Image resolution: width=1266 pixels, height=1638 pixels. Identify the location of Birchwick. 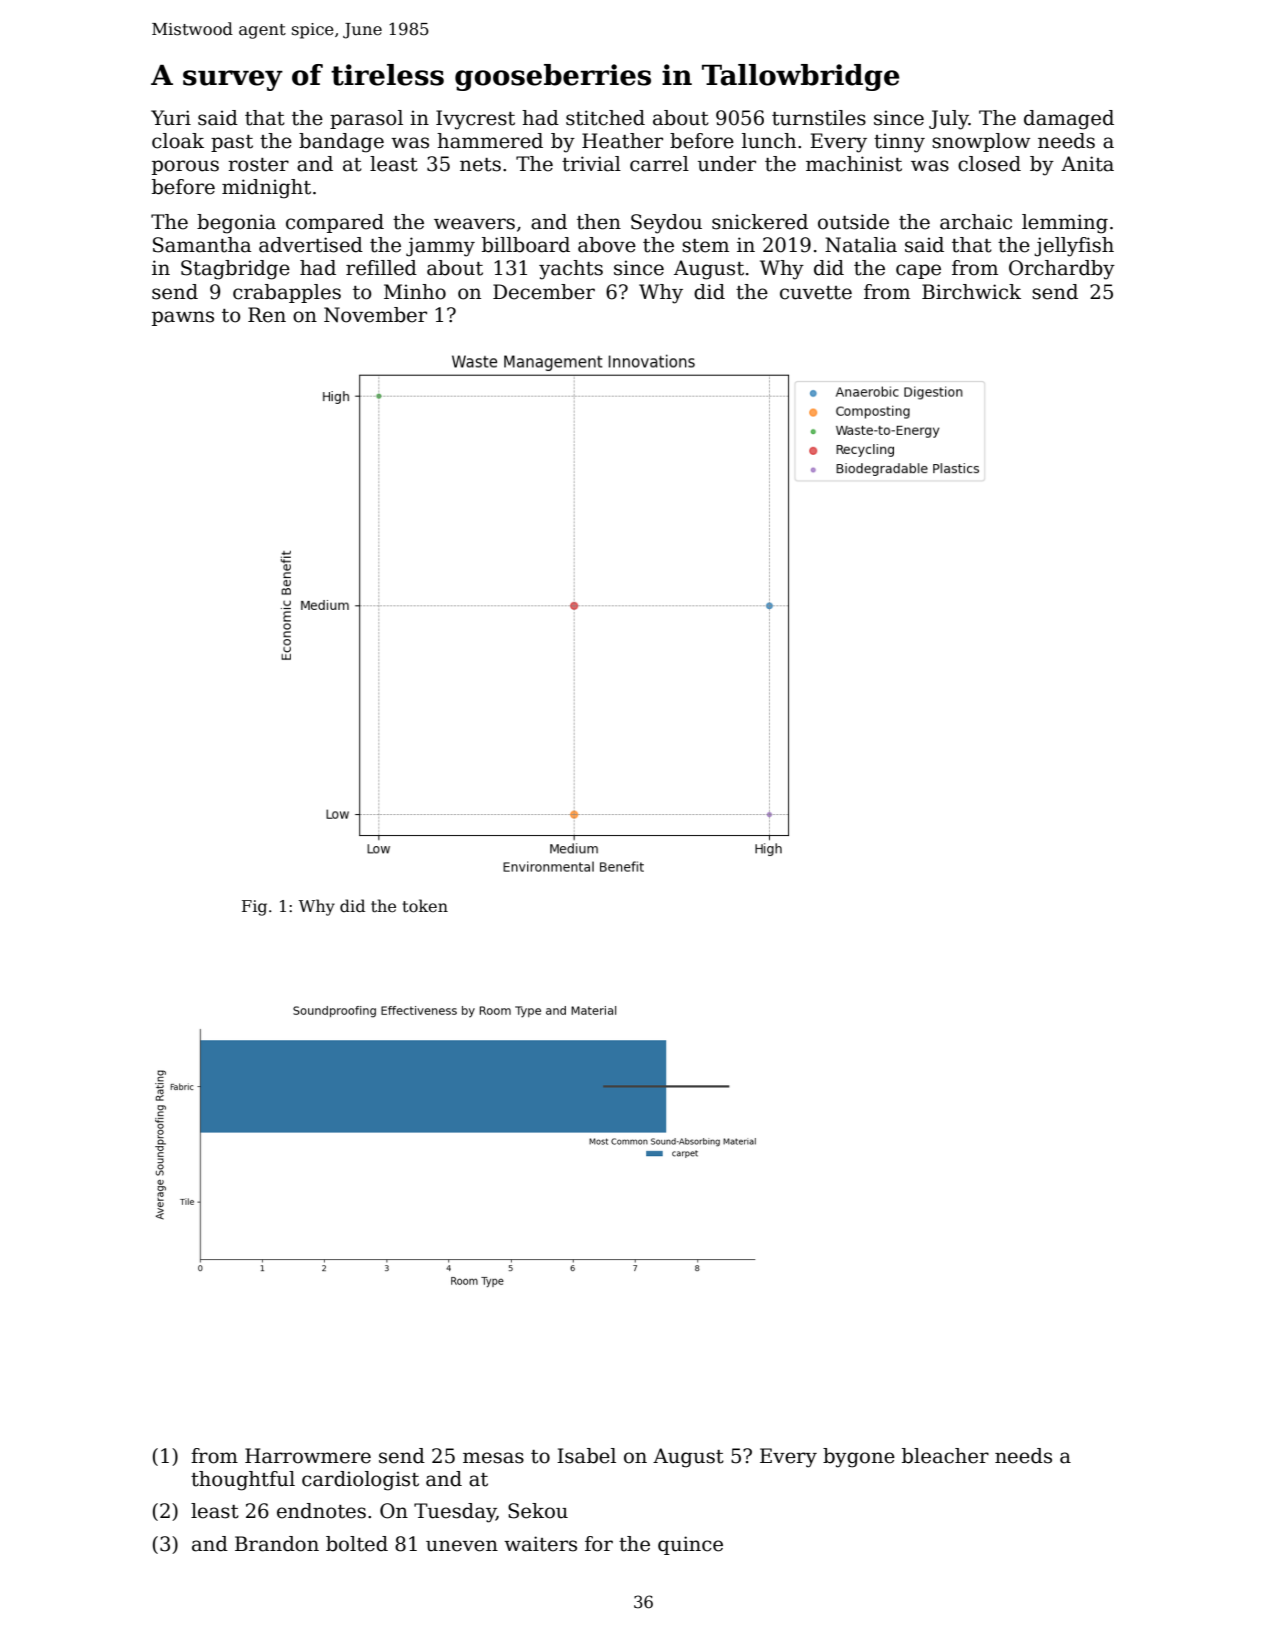
(971, 292).
